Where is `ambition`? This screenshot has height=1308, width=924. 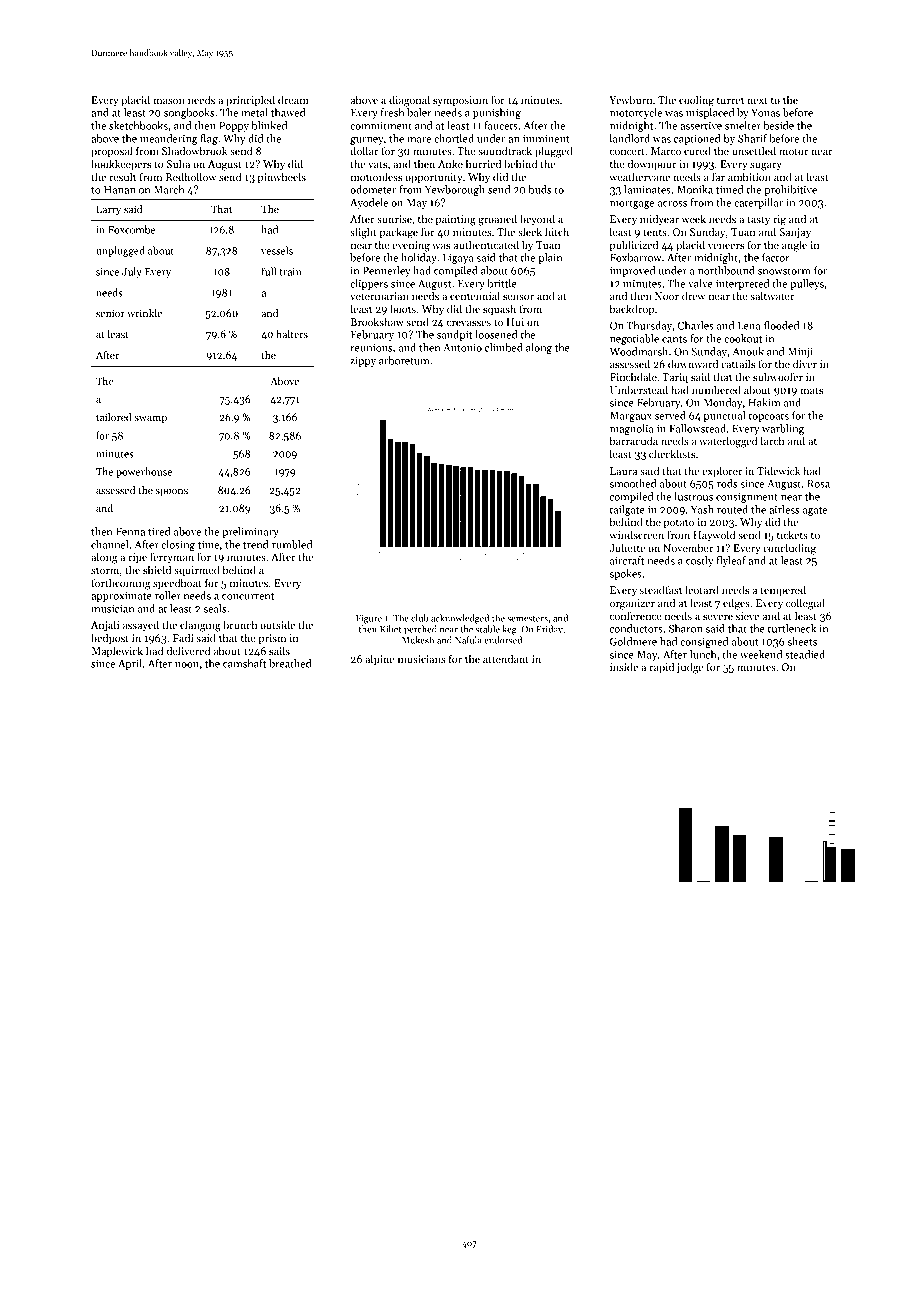 ambition is located at coordinates (749, 176).
